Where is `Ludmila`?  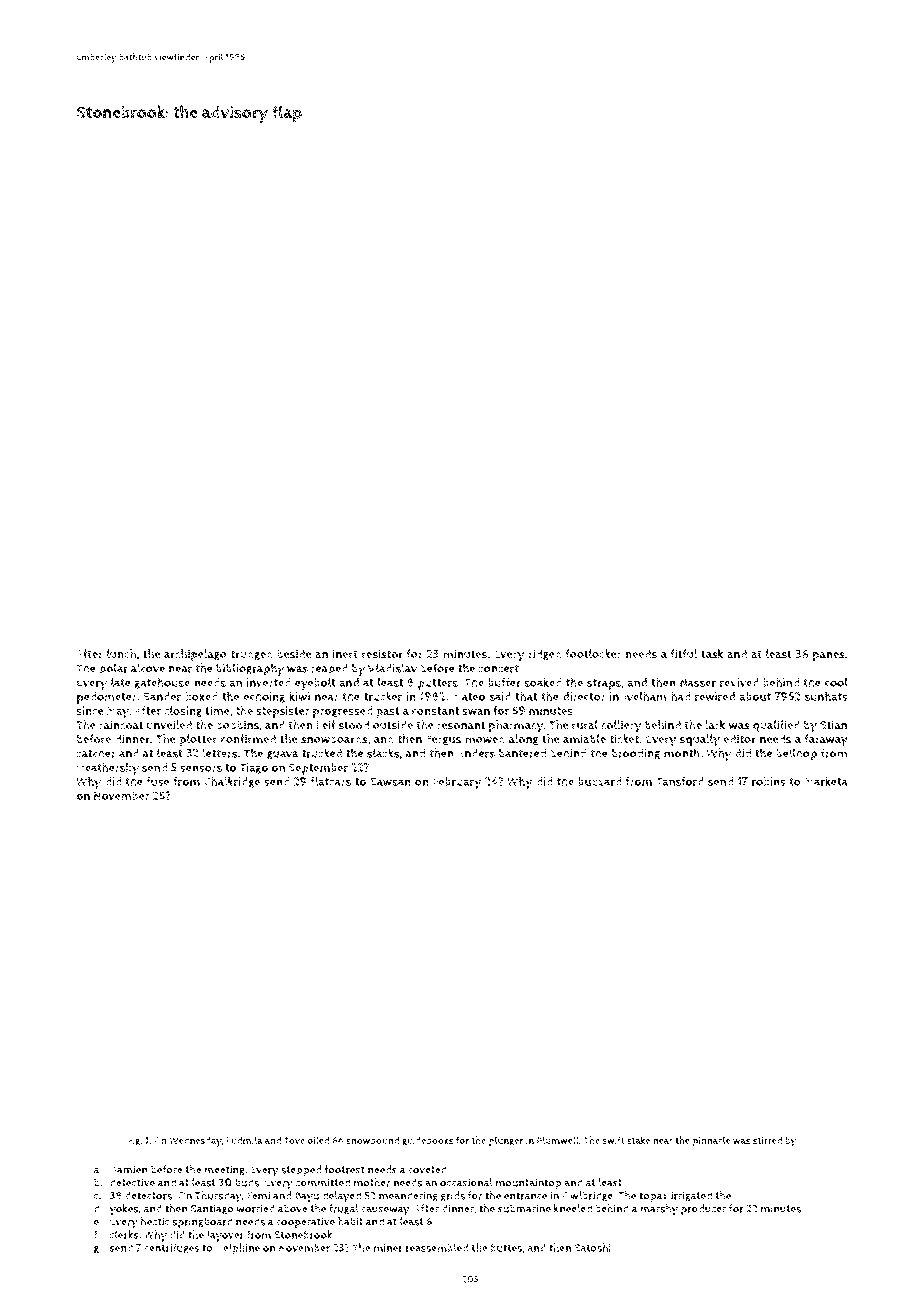
Ludmila is located at coordinates (244, 1140).
